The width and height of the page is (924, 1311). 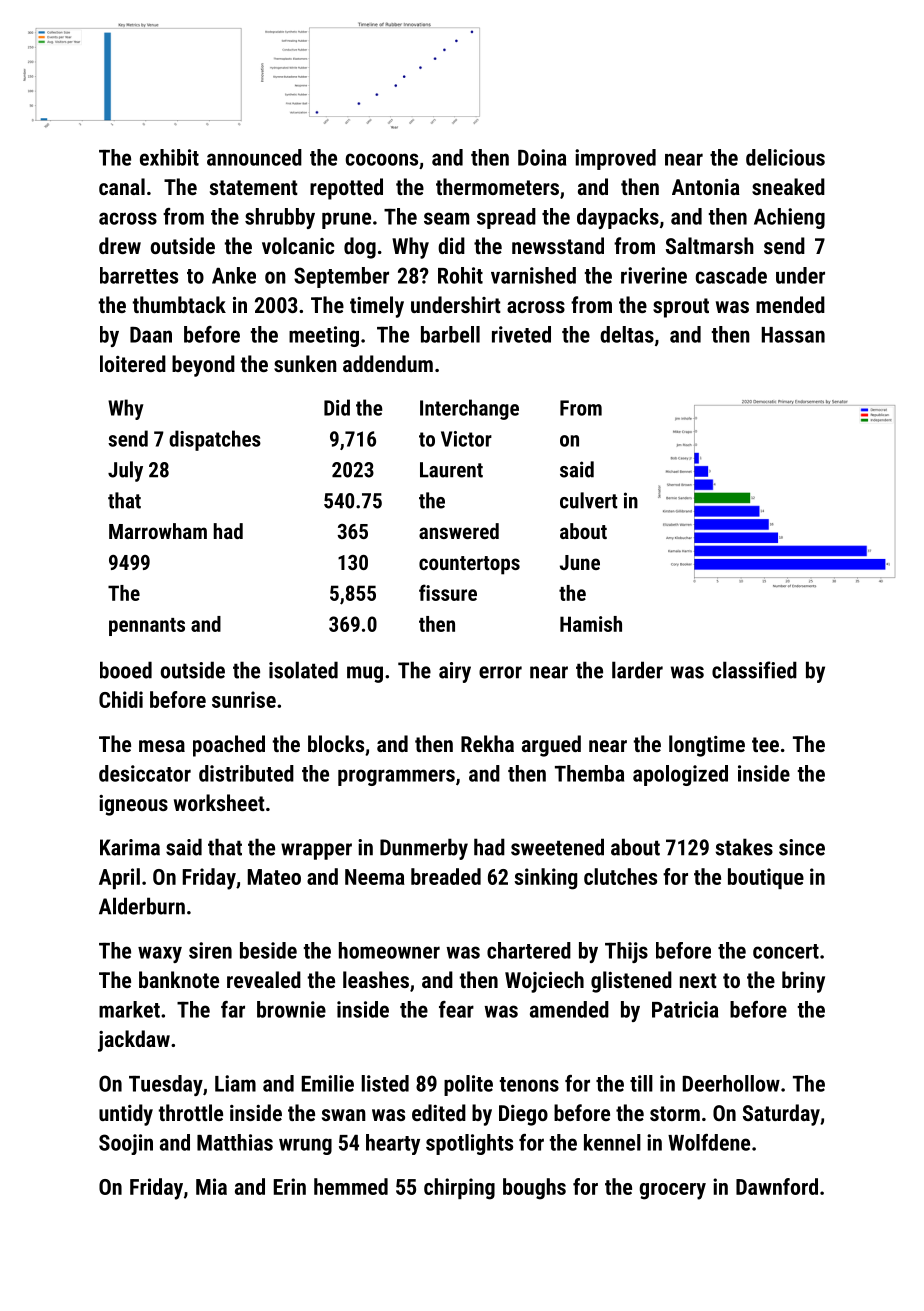 What do you see at coordinates (754, 670) in the page?
I see `classified` at bounding box center [754, 670].
